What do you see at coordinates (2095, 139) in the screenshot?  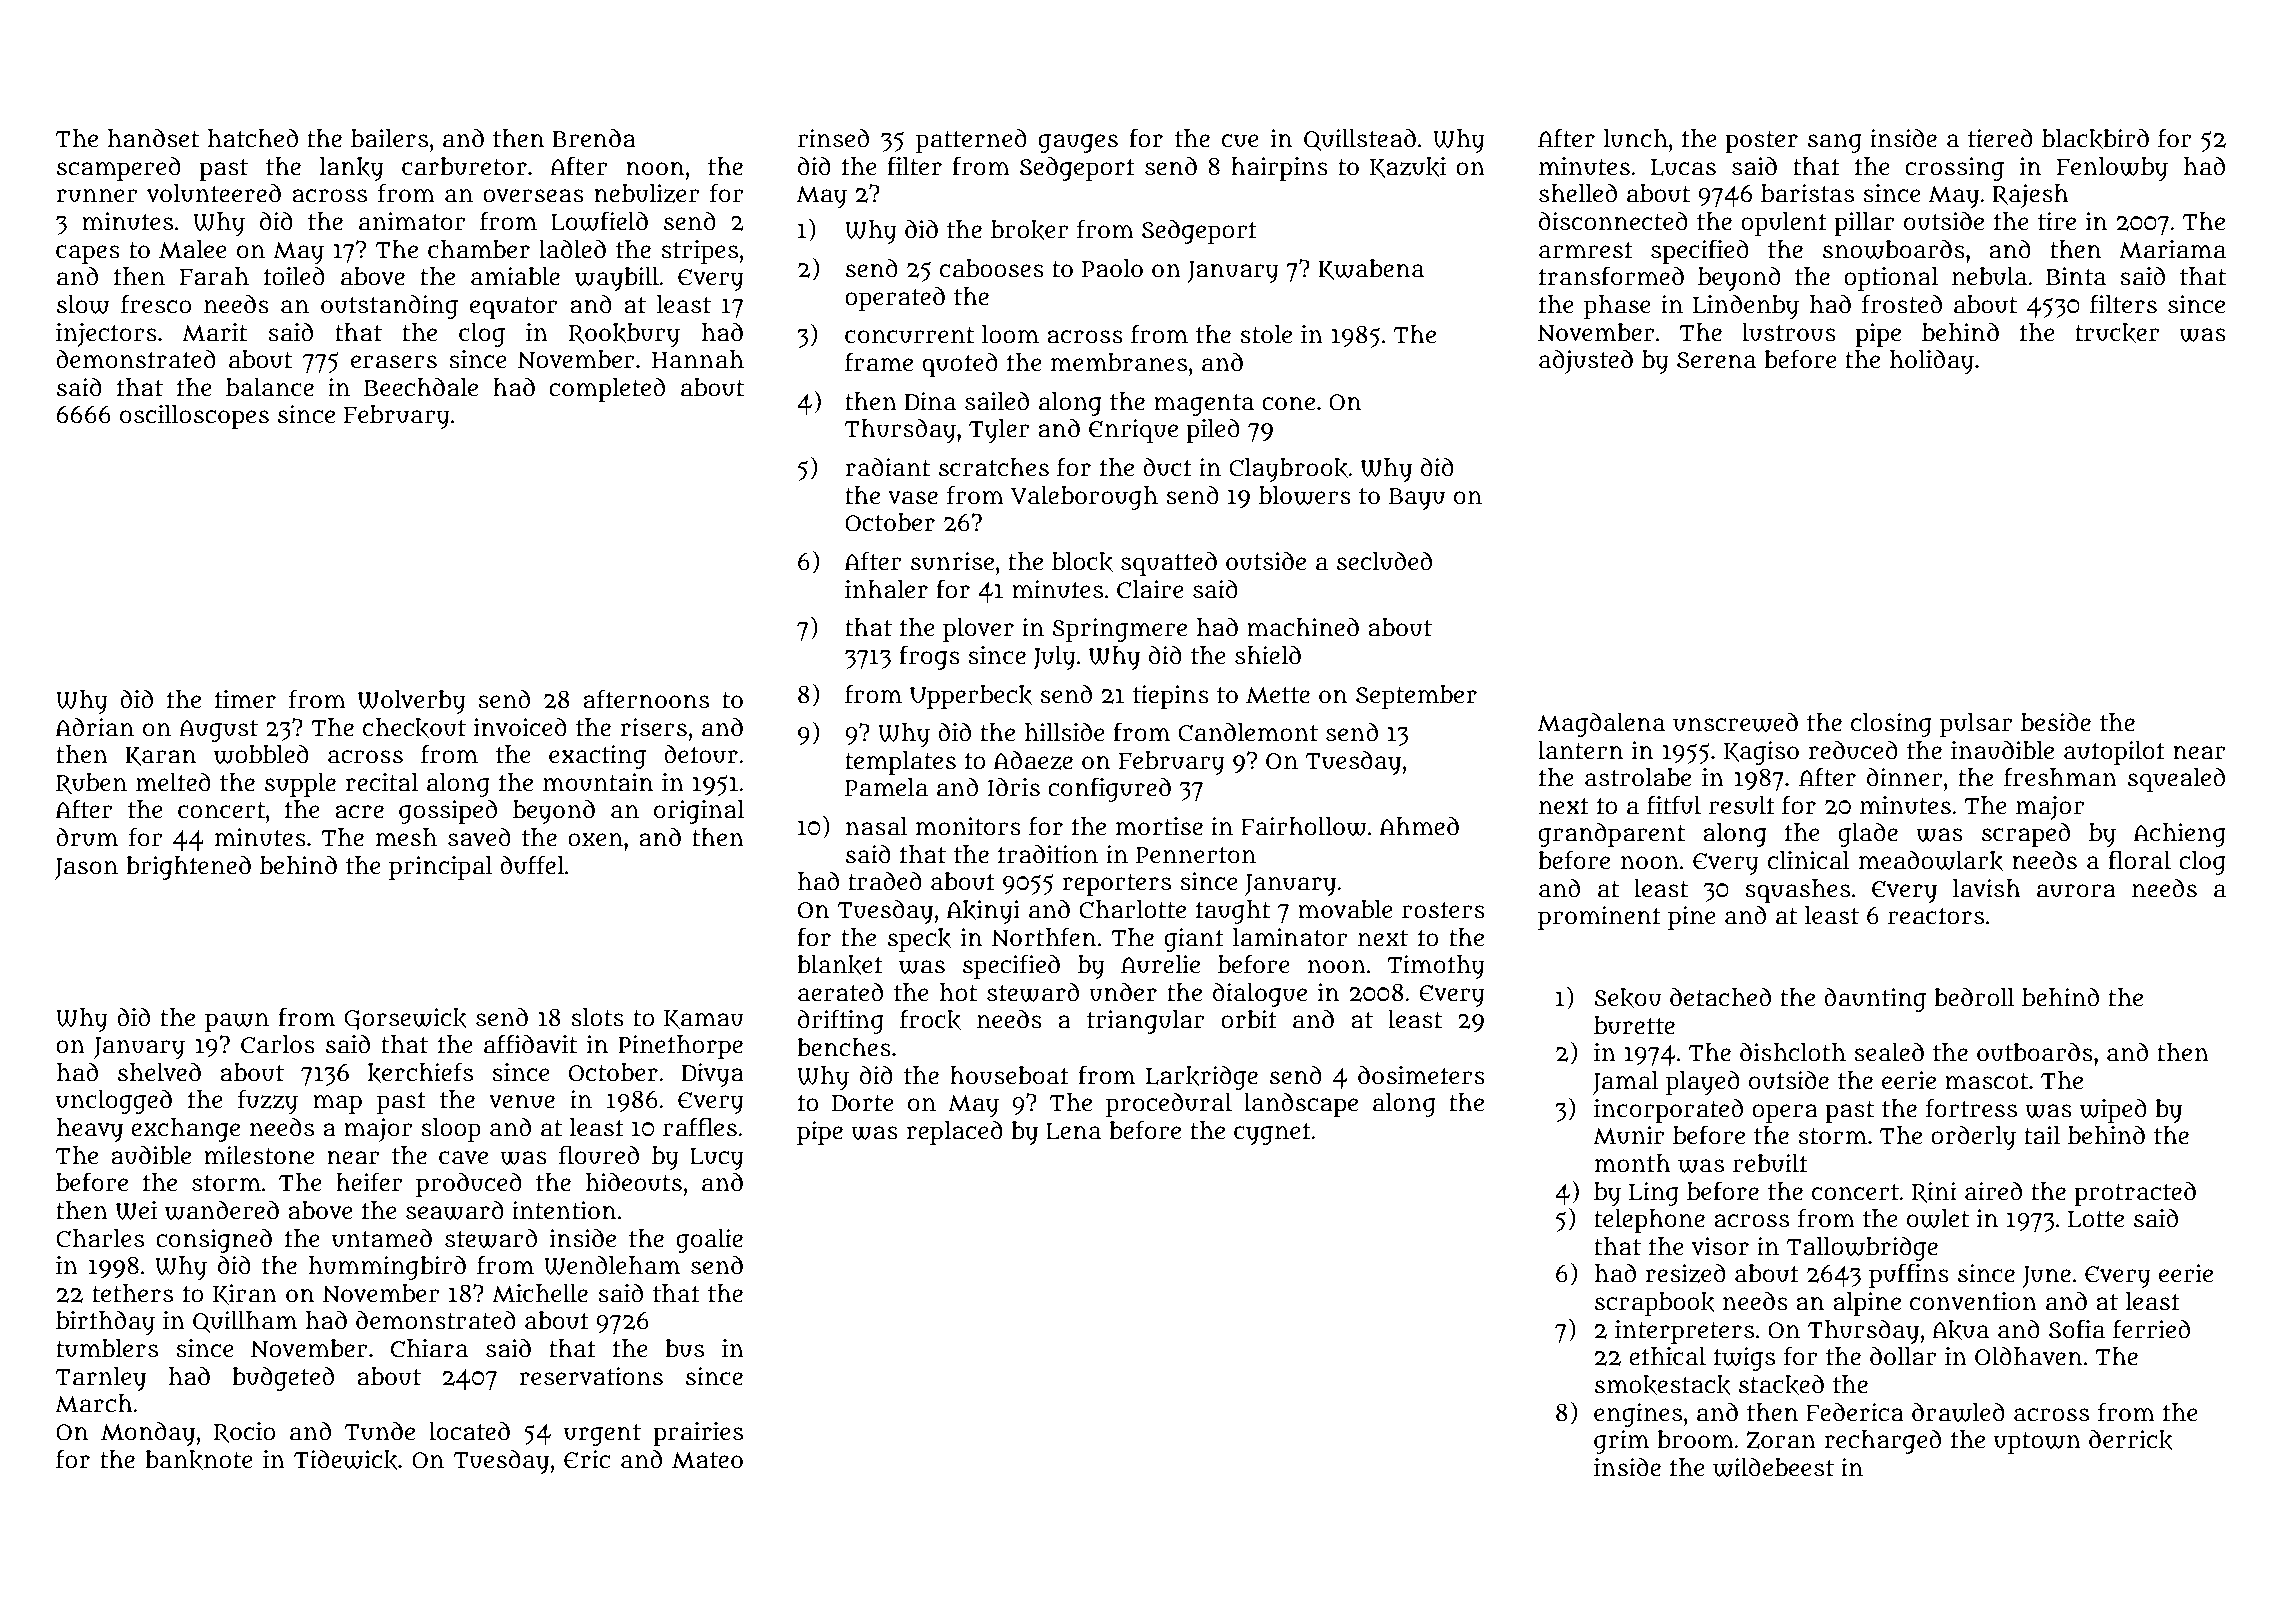 I see `blackbird` at bounding box center [2095, 139].
